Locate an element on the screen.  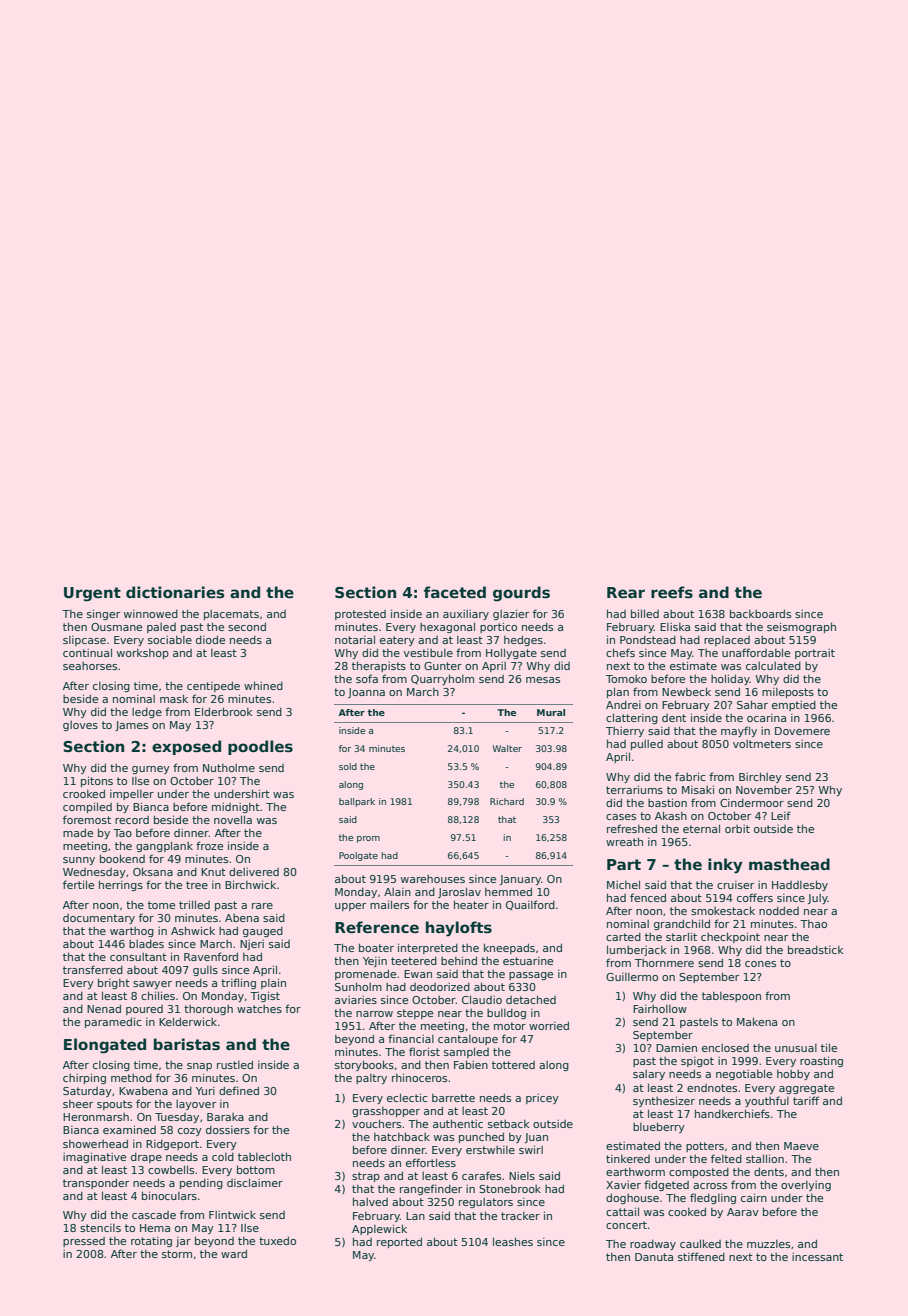
examined is located at coordinates (129, 1129).
